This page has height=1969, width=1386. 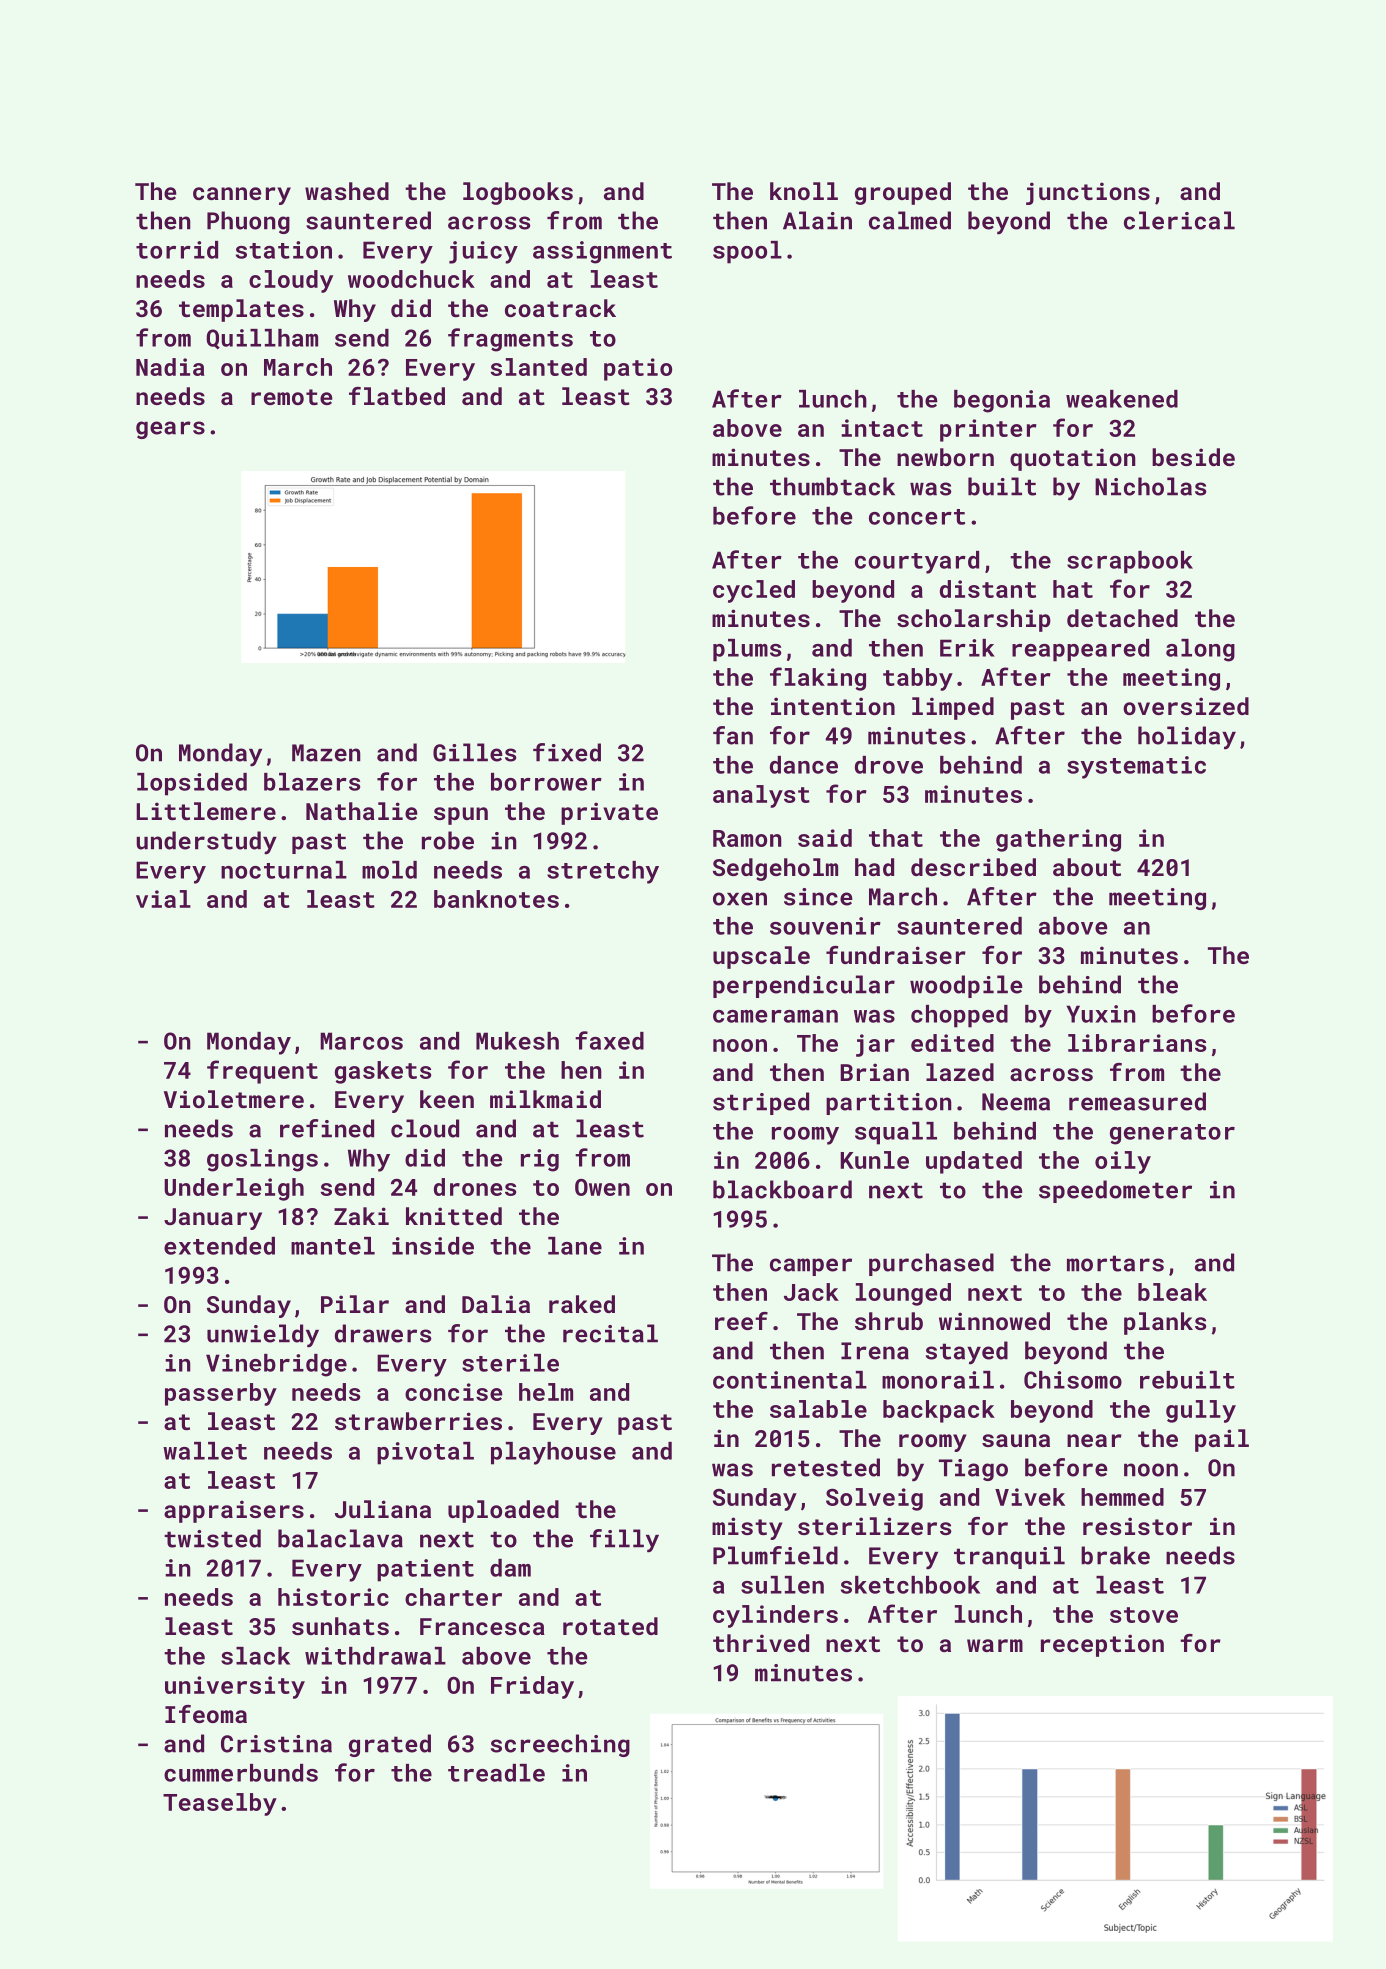 I want to click on cannery, so click(x=242, y=196).
